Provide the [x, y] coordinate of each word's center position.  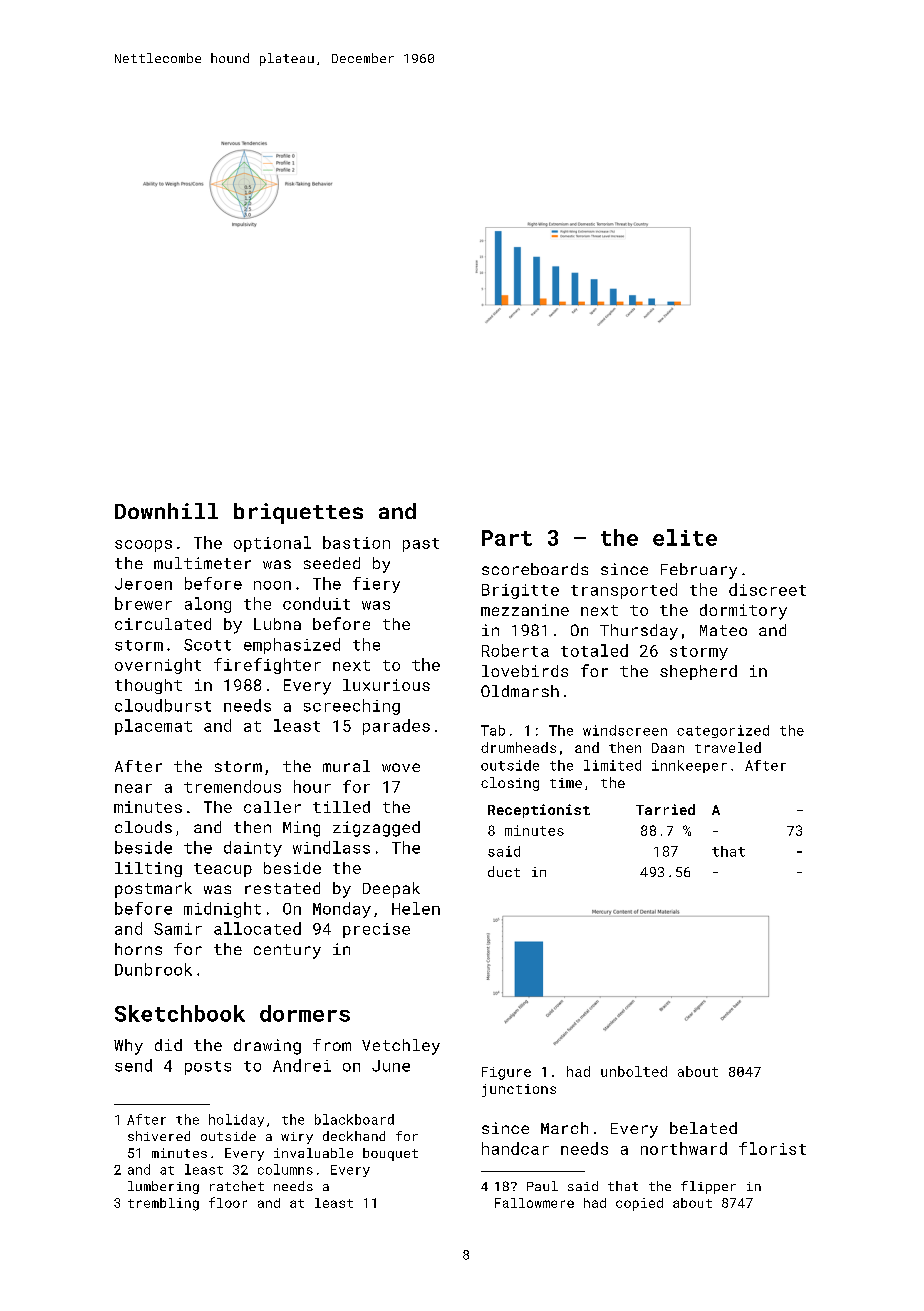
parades [396, 727]
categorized [723, 731]
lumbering [163, 1187]
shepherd [698, 672]
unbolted [634, 1071]
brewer [143, 603]
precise [376, 930]
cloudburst [163, 705]
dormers [305, 1013]
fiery [376, 585]
